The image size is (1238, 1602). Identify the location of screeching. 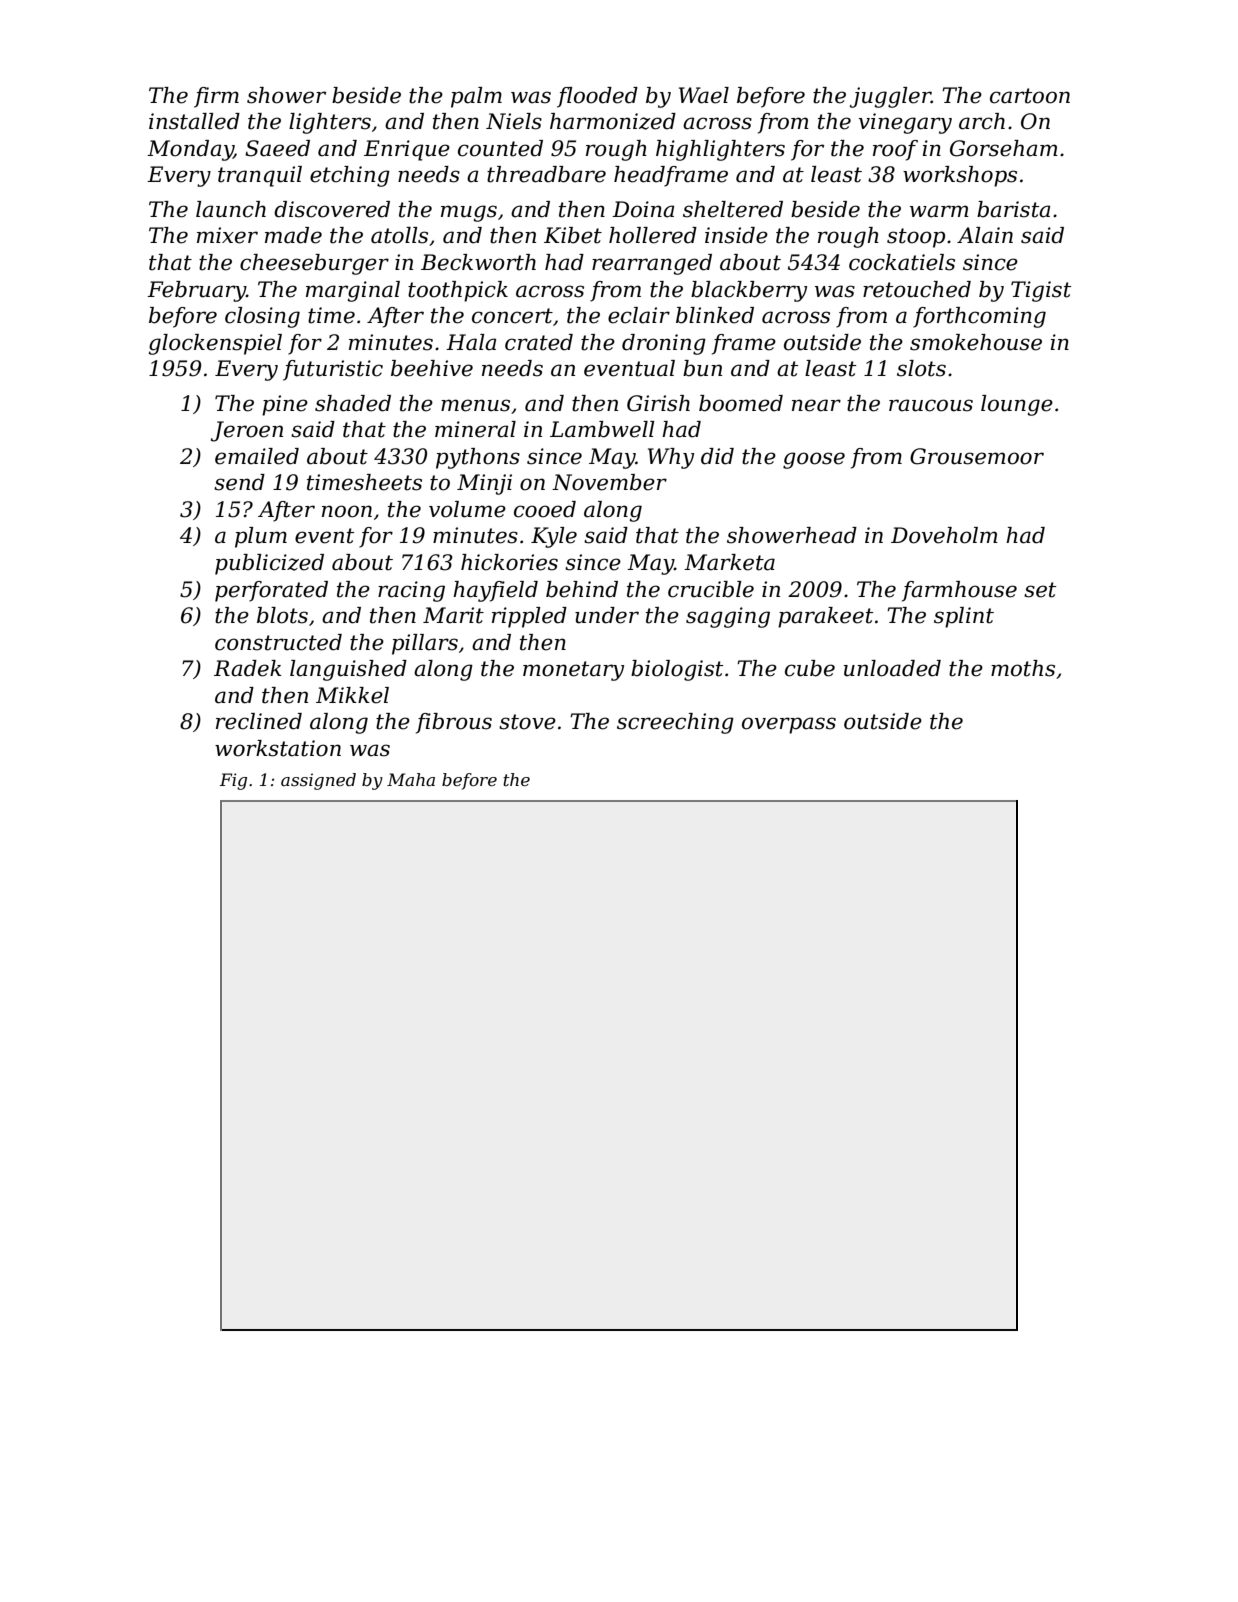
(675, 723).
